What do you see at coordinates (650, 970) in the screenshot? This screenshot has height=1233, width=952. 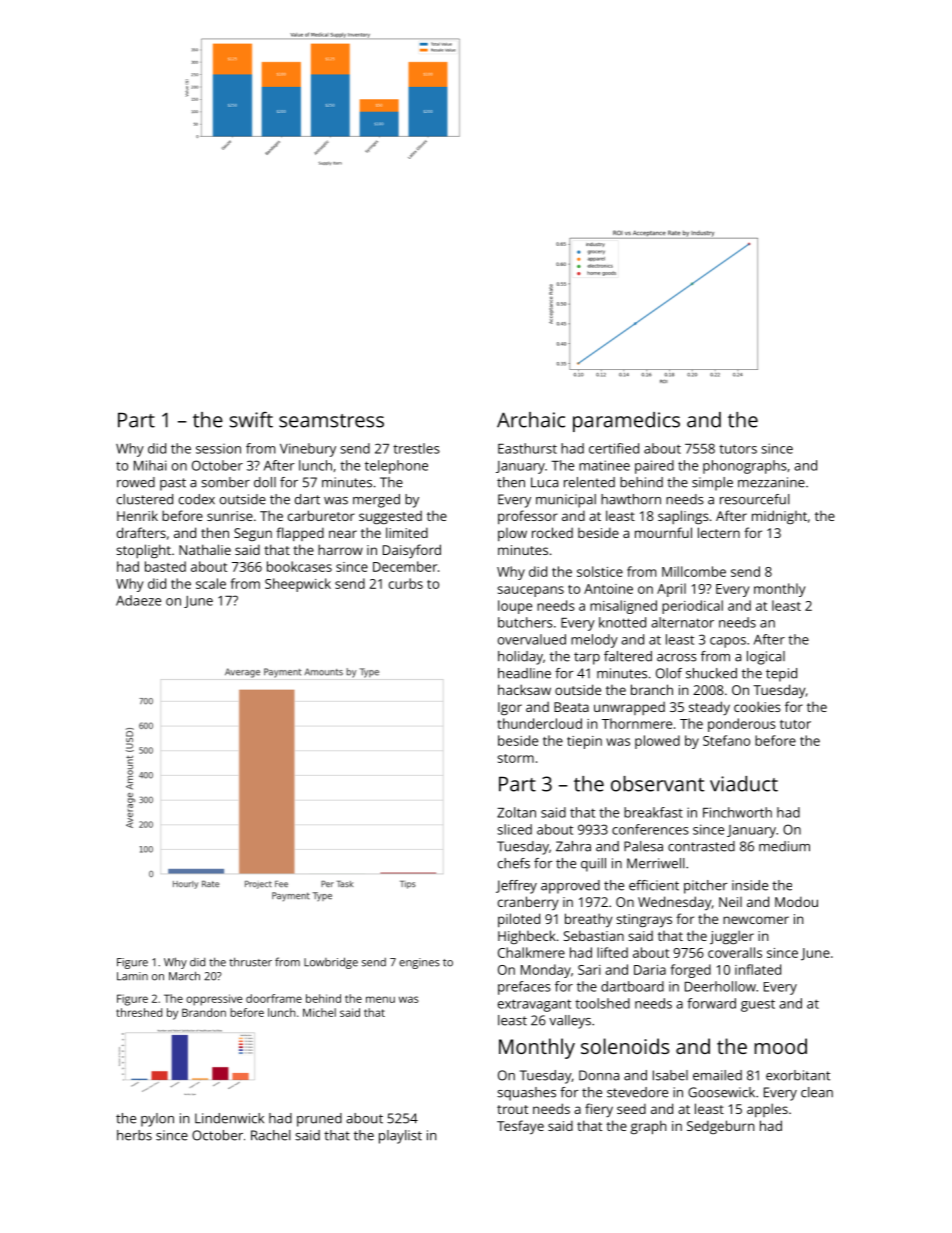 I see `Daria` at bounding box center [650, 970].
